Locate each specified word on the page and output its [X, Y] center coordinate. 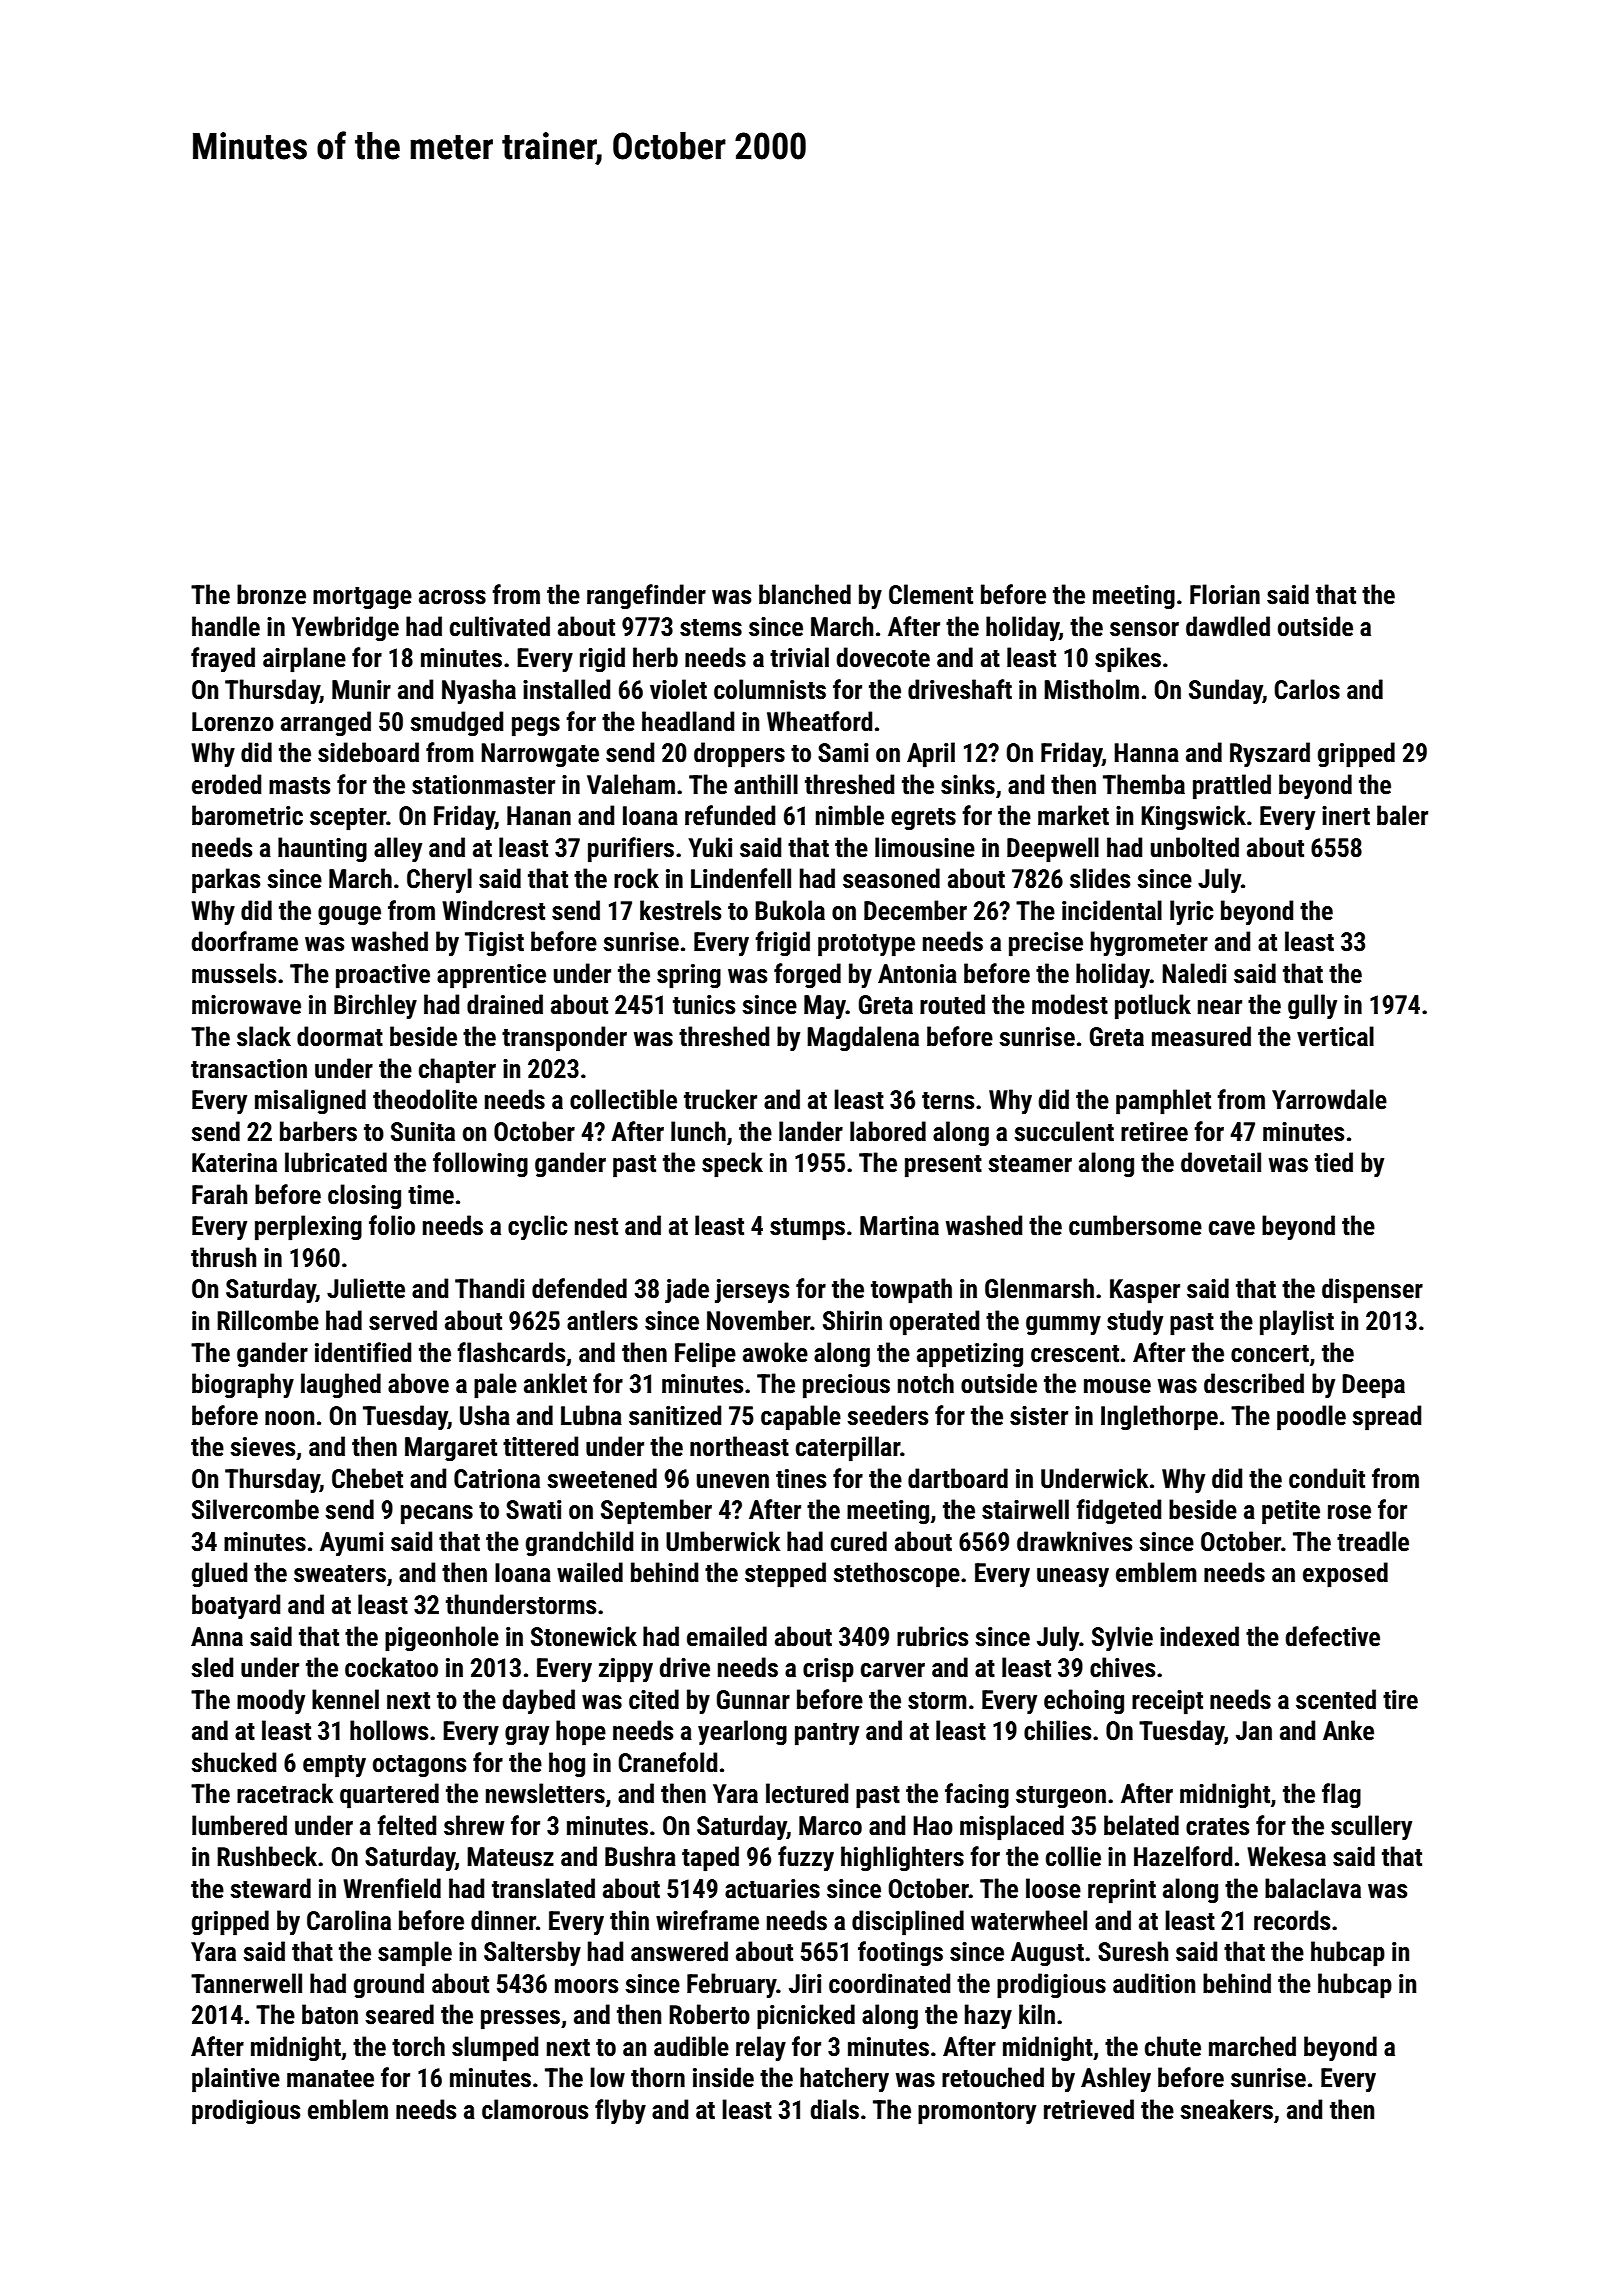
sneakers [1226, 2109]
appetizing [970, 1355]
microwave [246, 1005]
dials [834, 2109]
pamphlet [1163, 1102]
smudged [456, 724]
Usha [485, 1415]
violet [678, 689]
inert [1346, 816]
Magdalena [863, 1039]
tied [1334, 1162]
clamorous [535, 2109]
